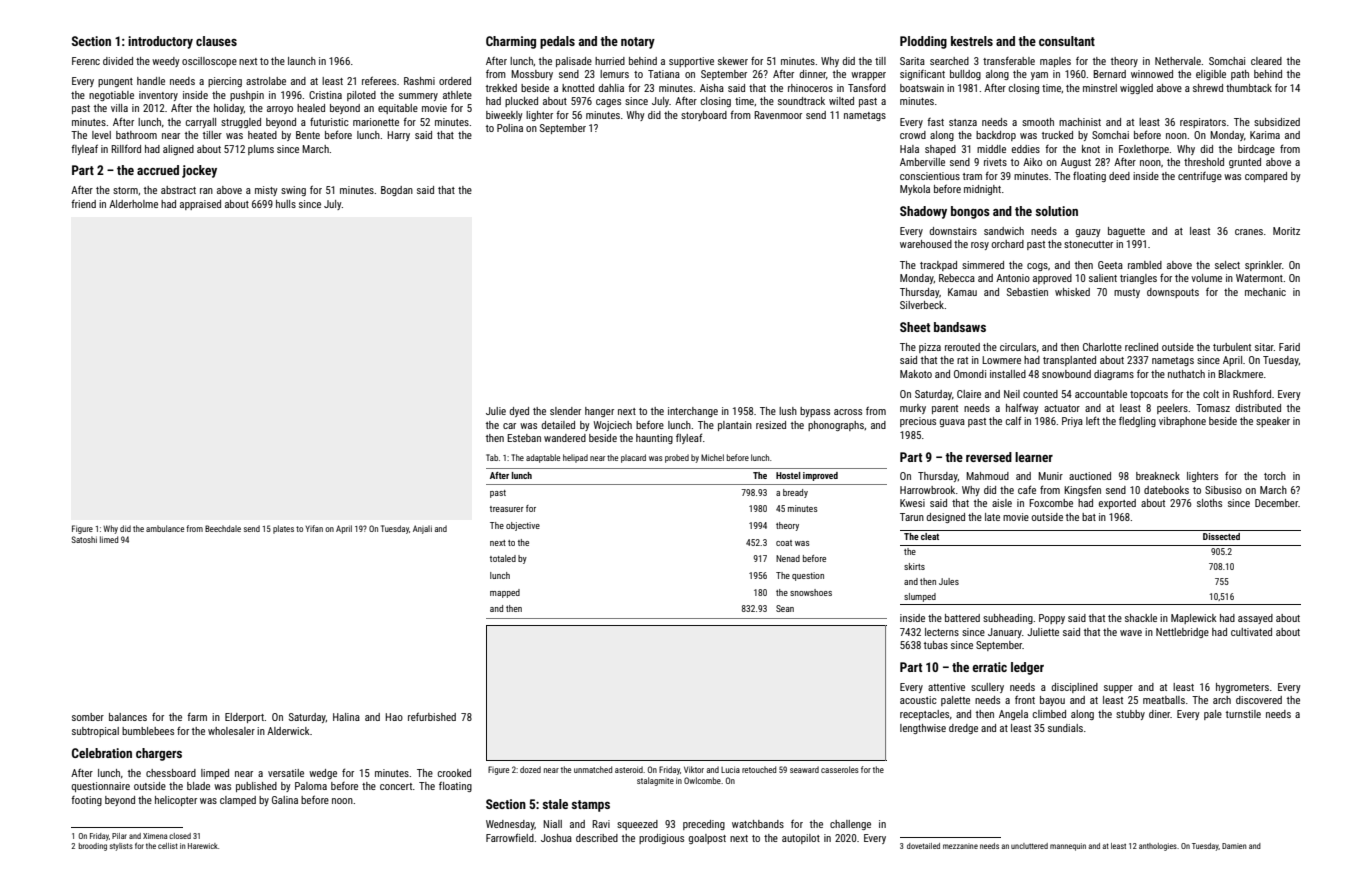 Image resolution: width=1372 pixels, height=887 pixels. Describe the element at coordinates (677, 458) in the image. I see `probed` at that location.
